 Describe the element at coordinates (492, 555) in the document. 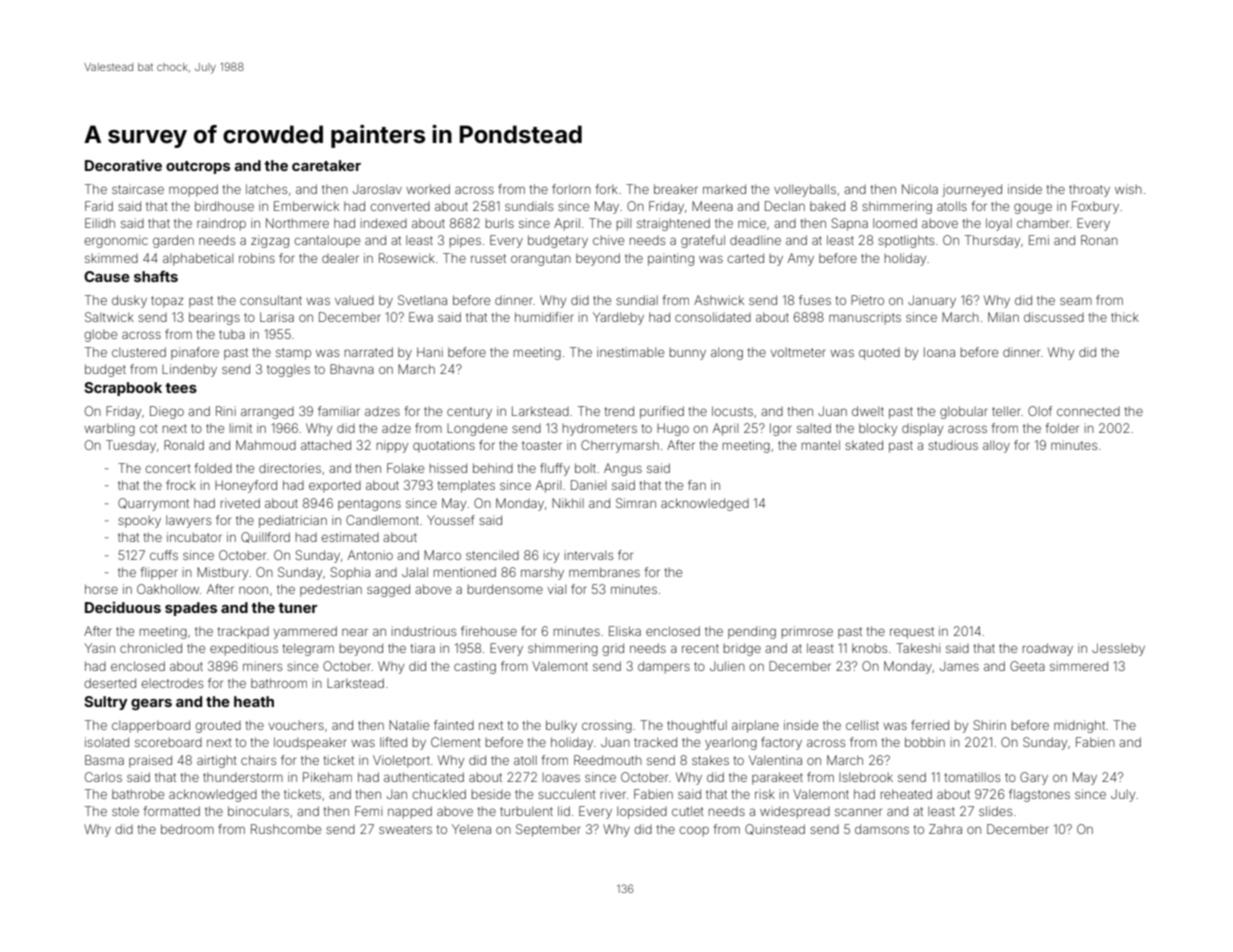

I see `stenciled` at that location.
